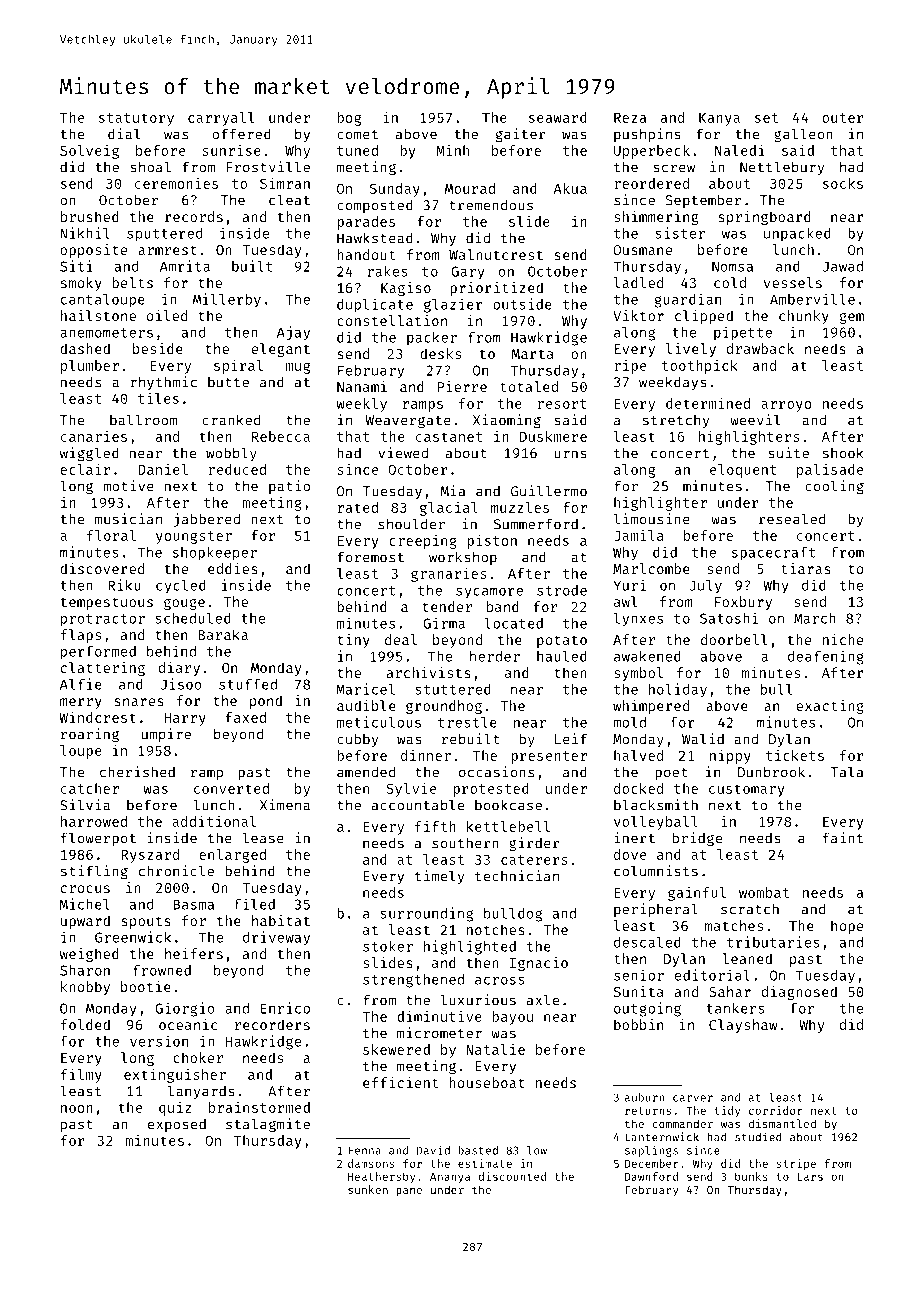  What do you see at coordinates (630, 118) in the image?
I see `Reza` at bounding box center [630, 118].
